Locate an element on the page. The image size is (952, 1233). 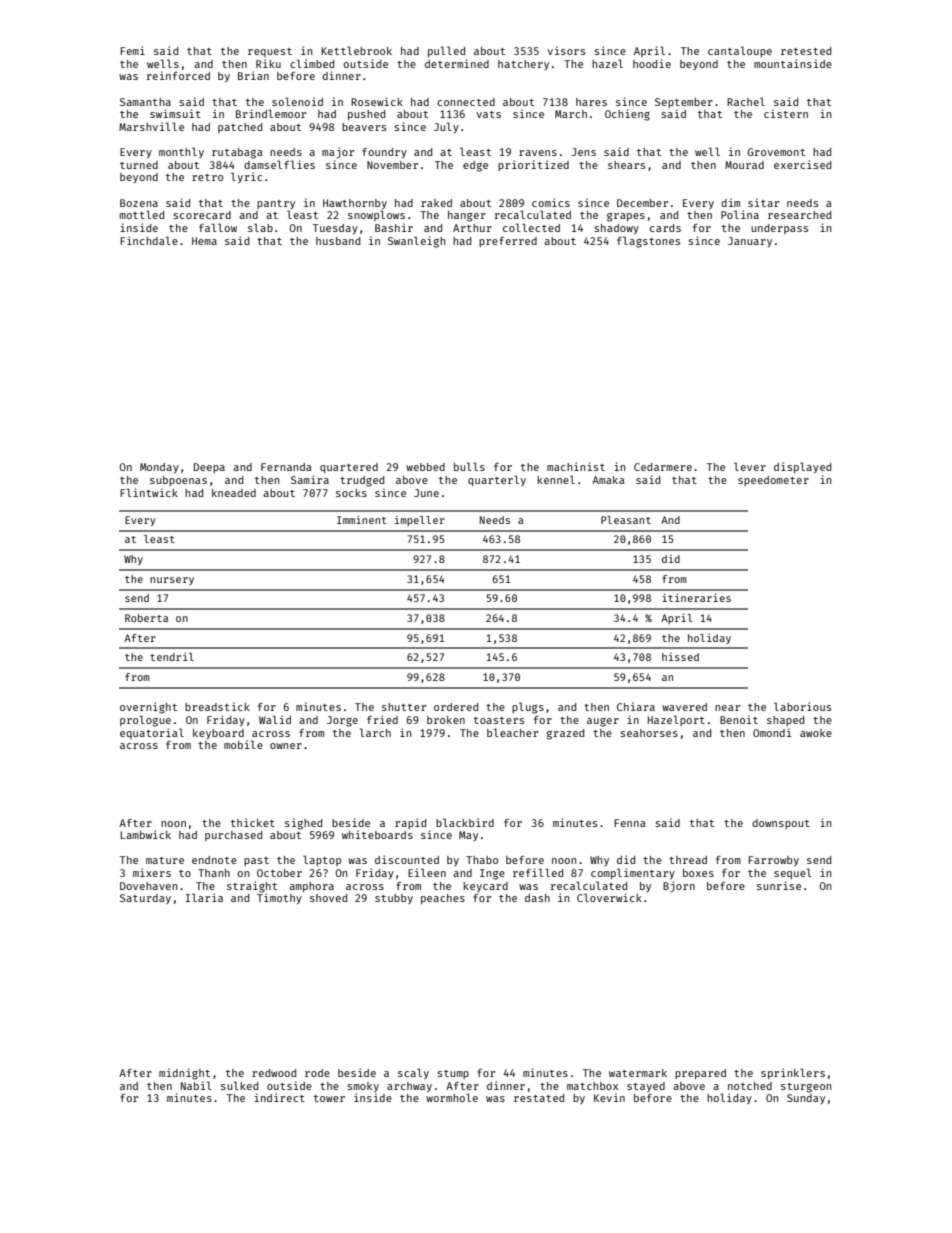
impeller is located at coordinates (420, 521).
